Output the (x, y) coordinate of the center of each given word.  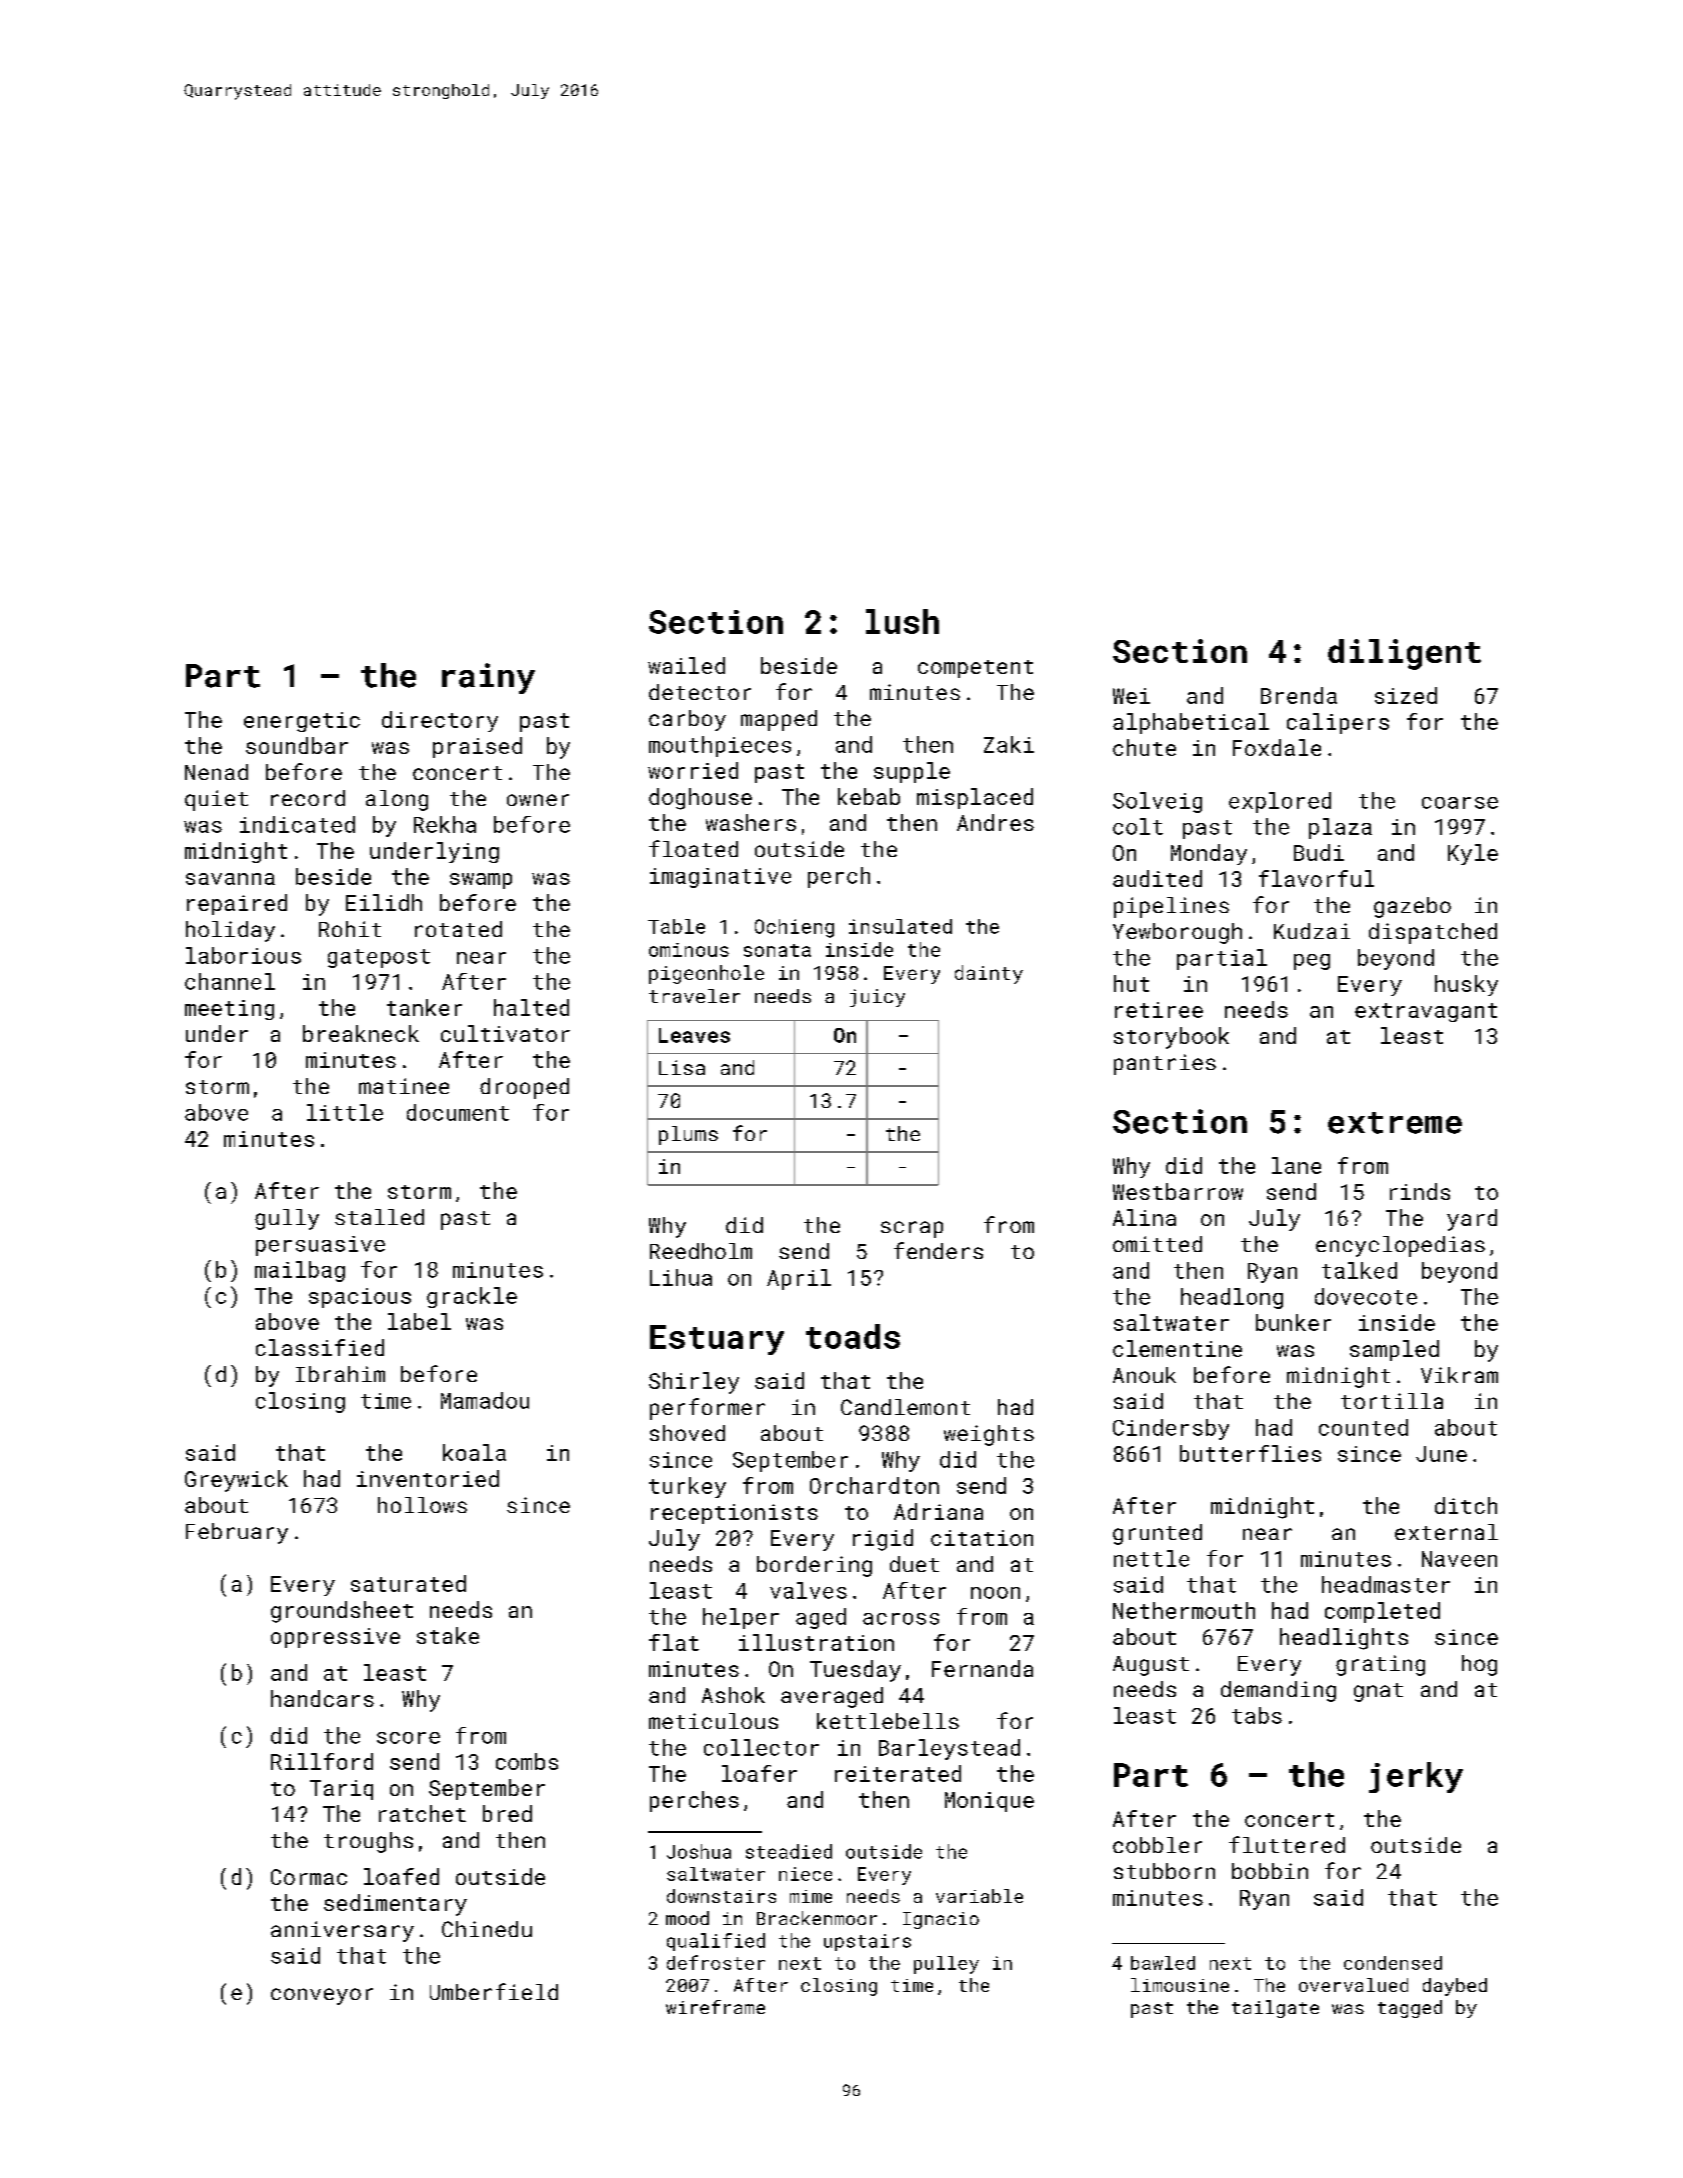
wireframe (715, 2007)
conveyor (322, 1996)
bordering (814, 1566)
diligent (1404, 654)
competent (975, 669)
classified (320, 1347)
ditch (1466, 1505)
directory (440, 721)
